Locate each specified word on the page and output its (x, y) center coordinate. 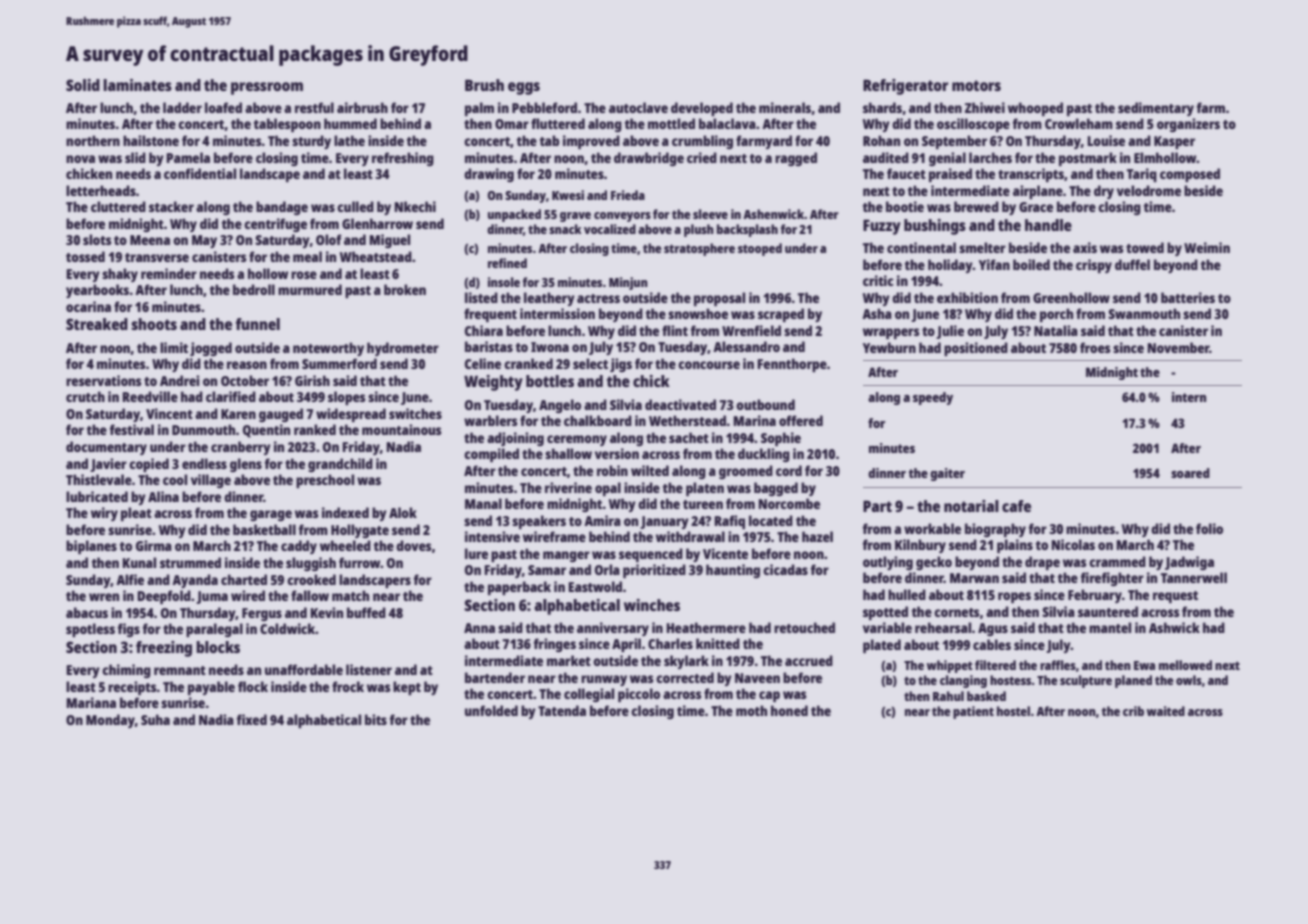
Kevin (327, 612)
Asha (877, 313)
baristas (489, 346)
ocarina (88, 306)
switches (415, 413)
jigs (621, 365)
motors (976, 85)
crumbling (702, 142)
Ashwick (1174, 627)
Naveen (757, 678)
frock (348, 686)
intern (1189, 397)
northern (93, 140)
